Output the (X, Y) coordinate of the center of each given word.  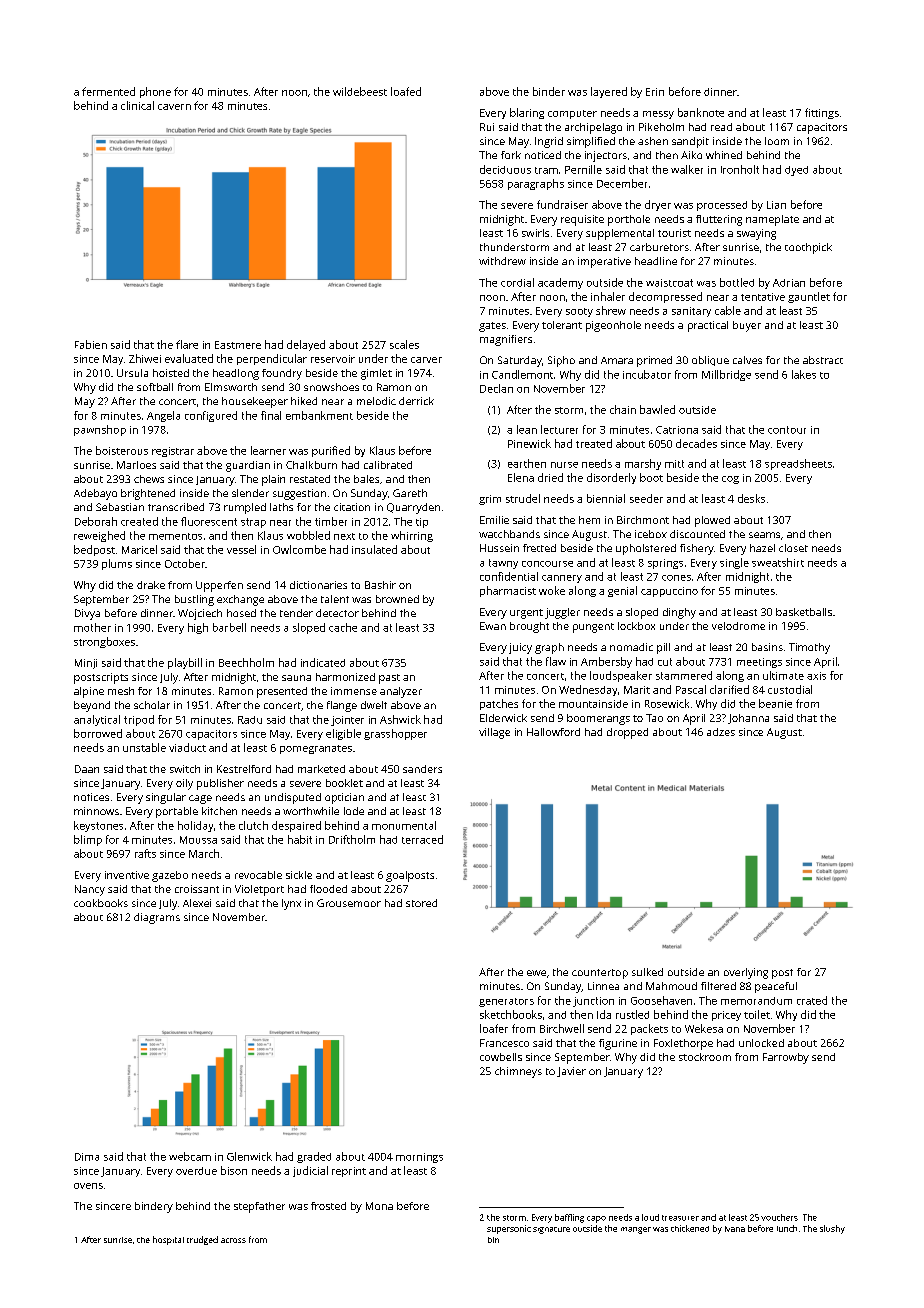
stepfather (259, 1207)
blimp (88, 840)
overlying (746, 973)
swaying (756, 234)
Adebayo (95, 494)
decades (696, 443)
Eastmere (238, 345)
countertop (600, 974)
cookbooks (101, 903)
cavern (174, 107)
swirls (535, 233)
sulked (647, 972)
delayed (306, 345)
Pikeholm (661, 127)
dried (550, 477)
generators (506, 1002)
